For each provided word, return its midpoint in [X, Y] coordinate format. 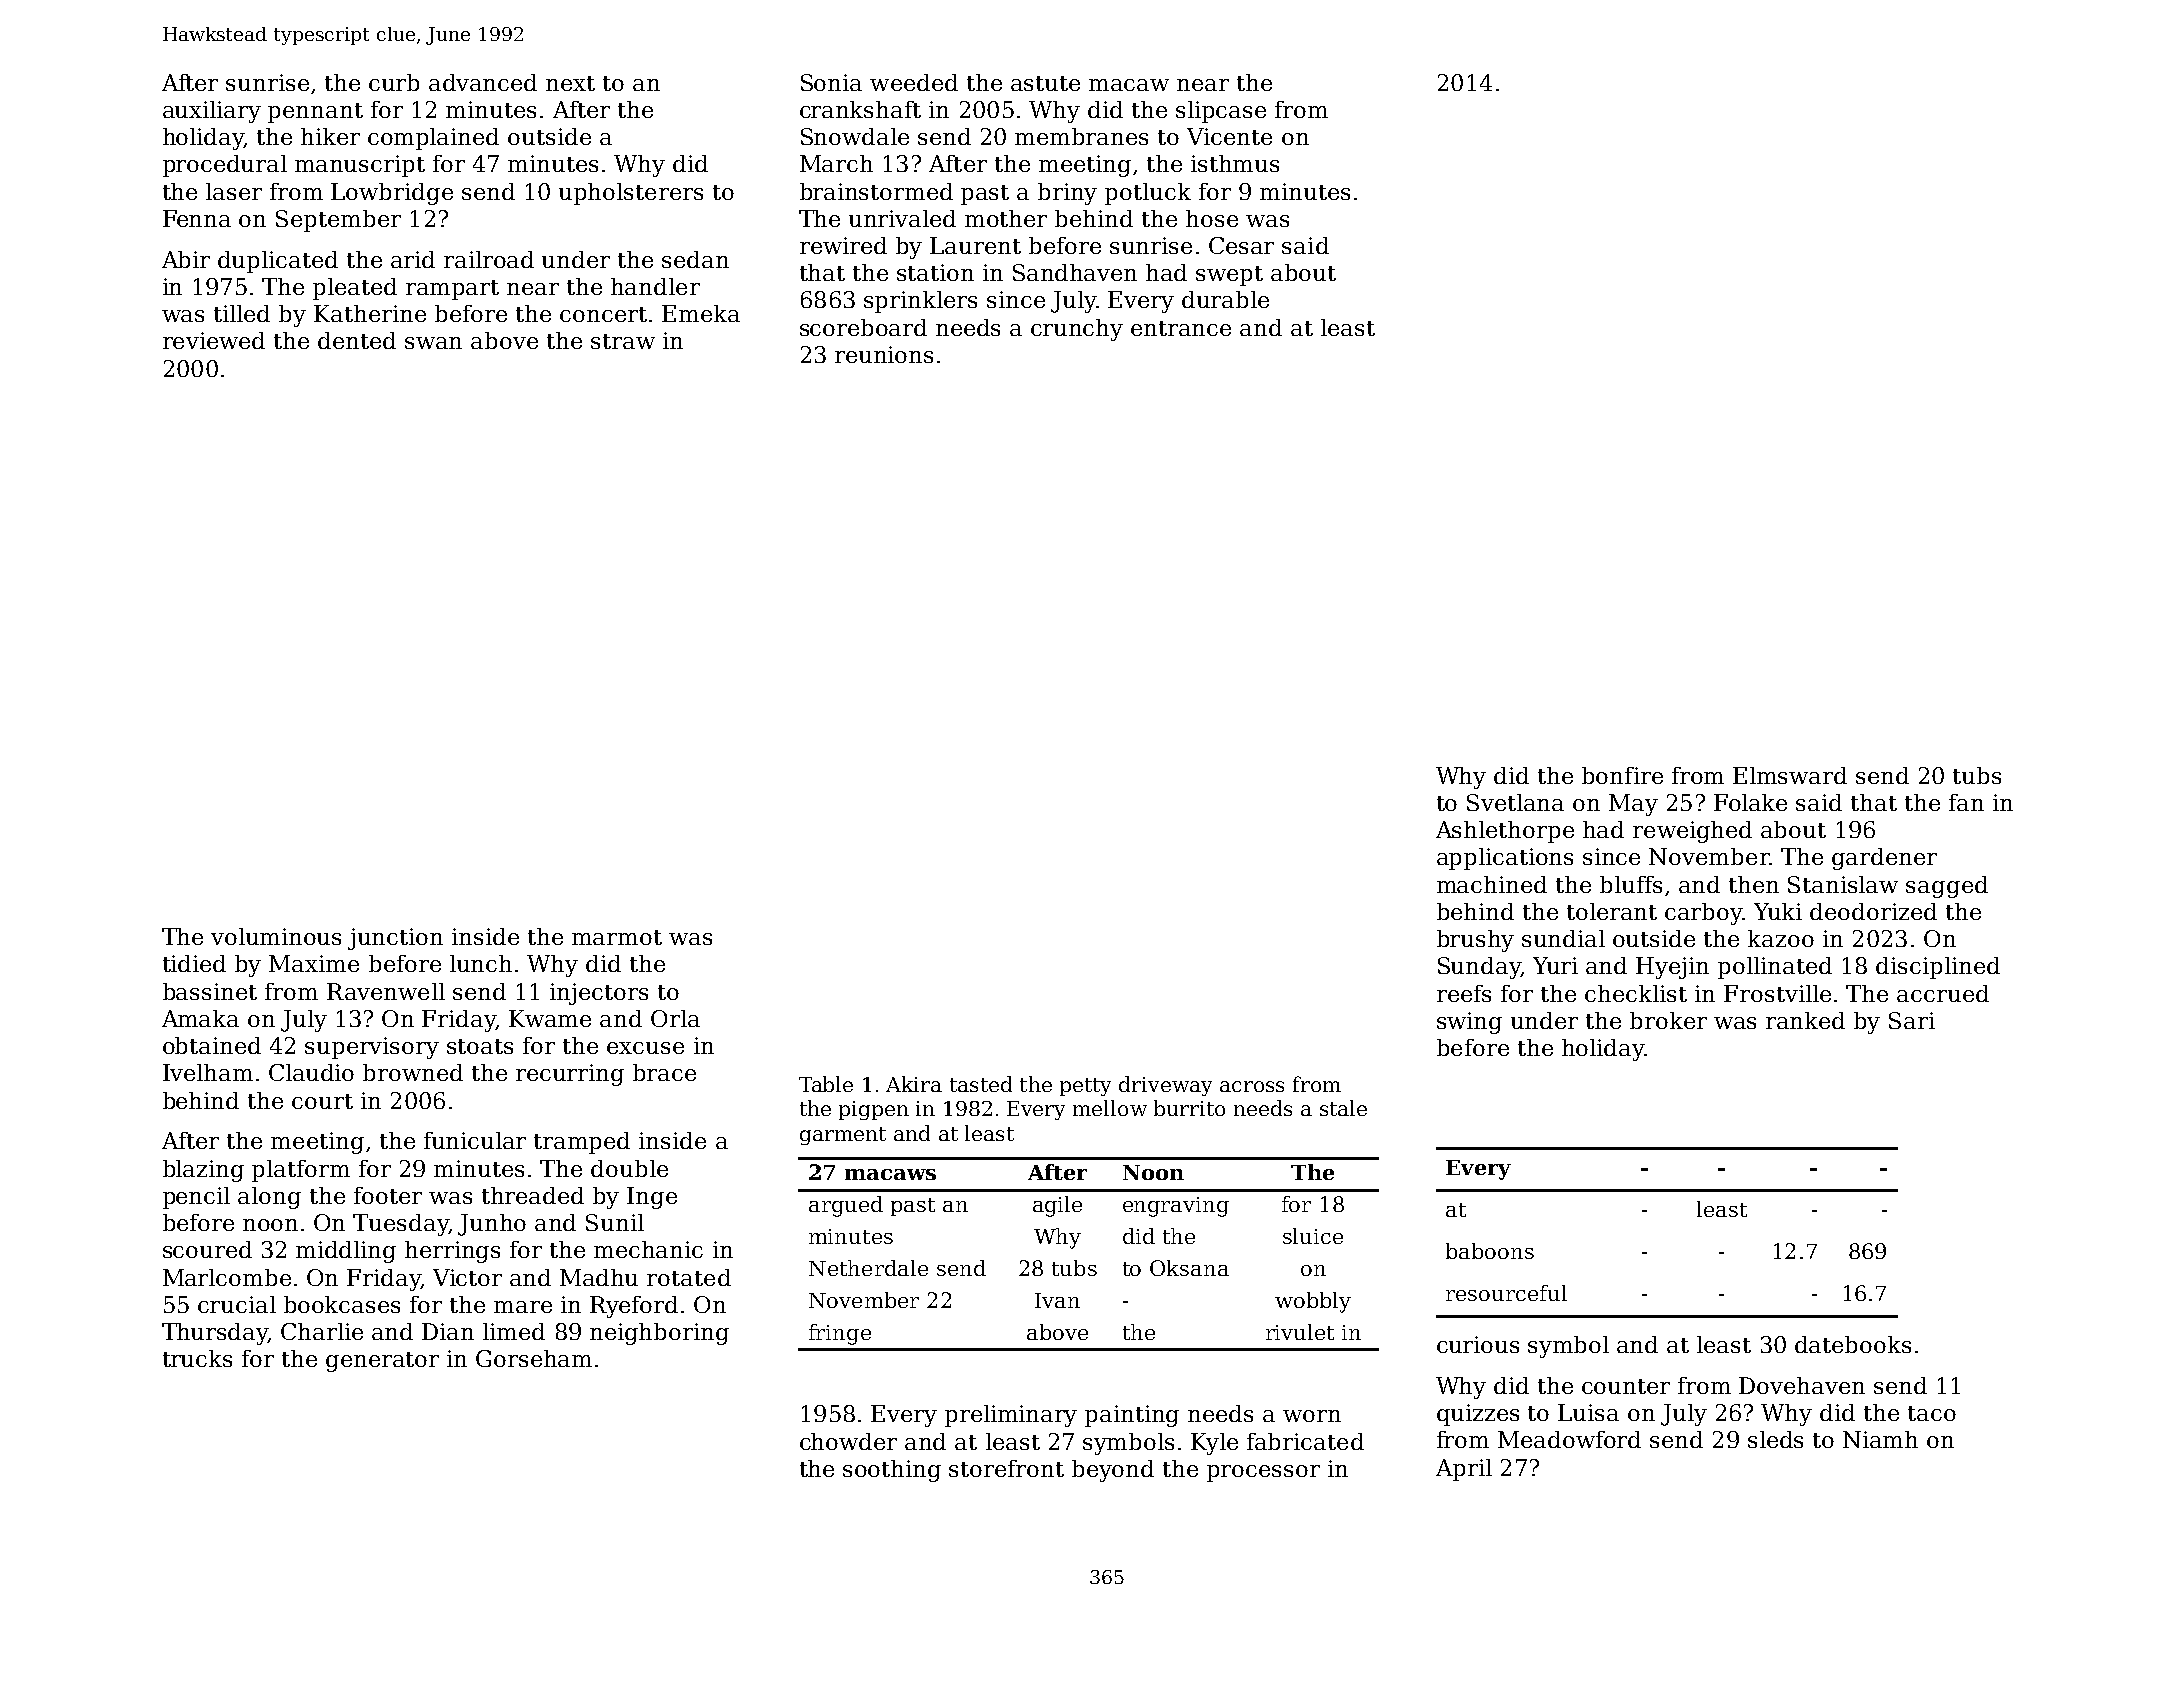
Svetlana [1515, 802]
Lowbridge [392, 194]
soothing [892, 1471]
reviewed [214, 340]
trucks [197, 1358]
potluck [1148, 194]
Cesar [1241, 245]
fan [1966, 802]
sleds [1775, 1439]
